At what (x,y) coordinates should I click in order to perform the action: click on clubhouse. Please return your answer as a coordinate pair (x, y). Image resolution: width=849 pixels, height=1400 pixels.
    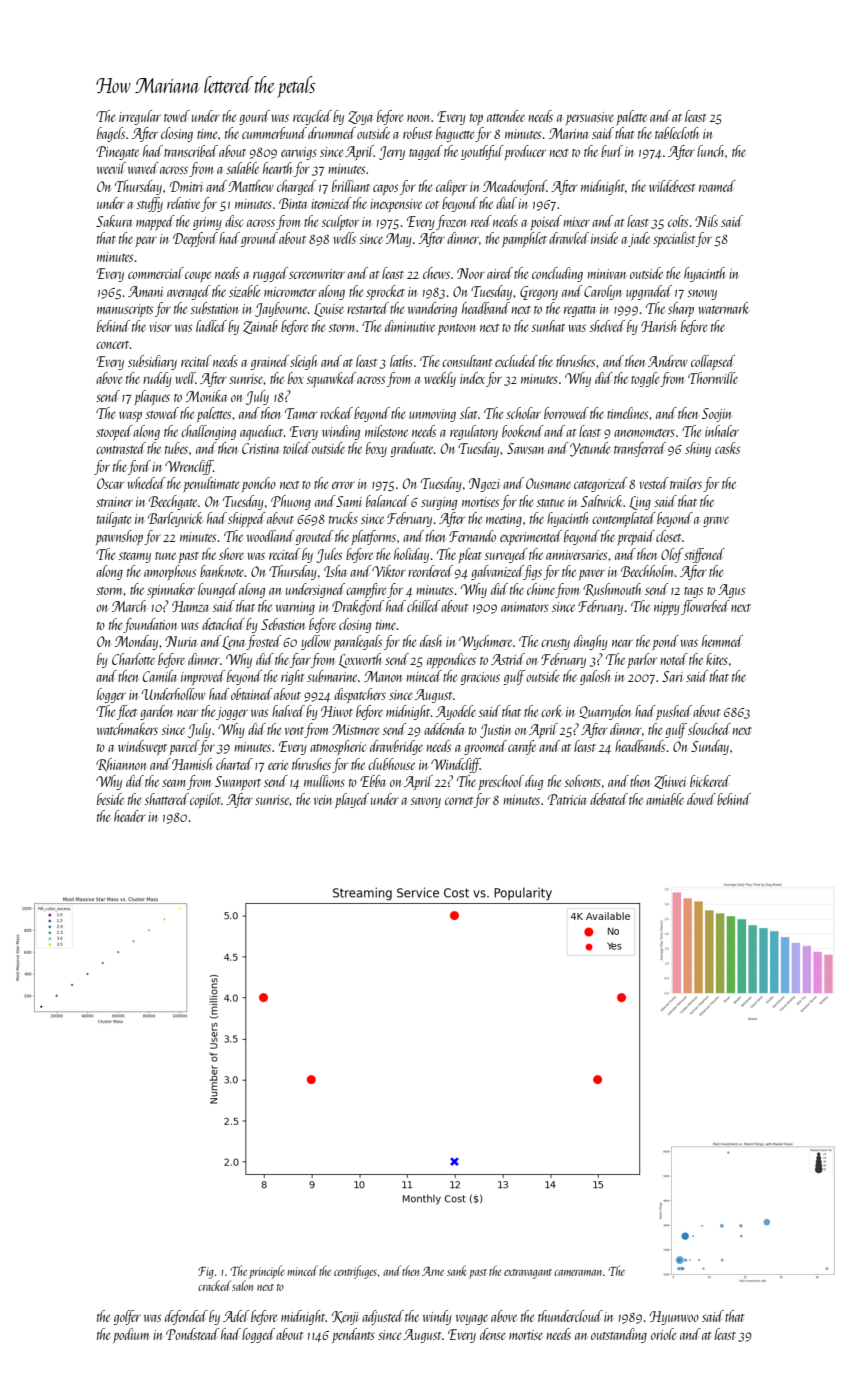
    Looking at the image, I should click on (391, 764).
